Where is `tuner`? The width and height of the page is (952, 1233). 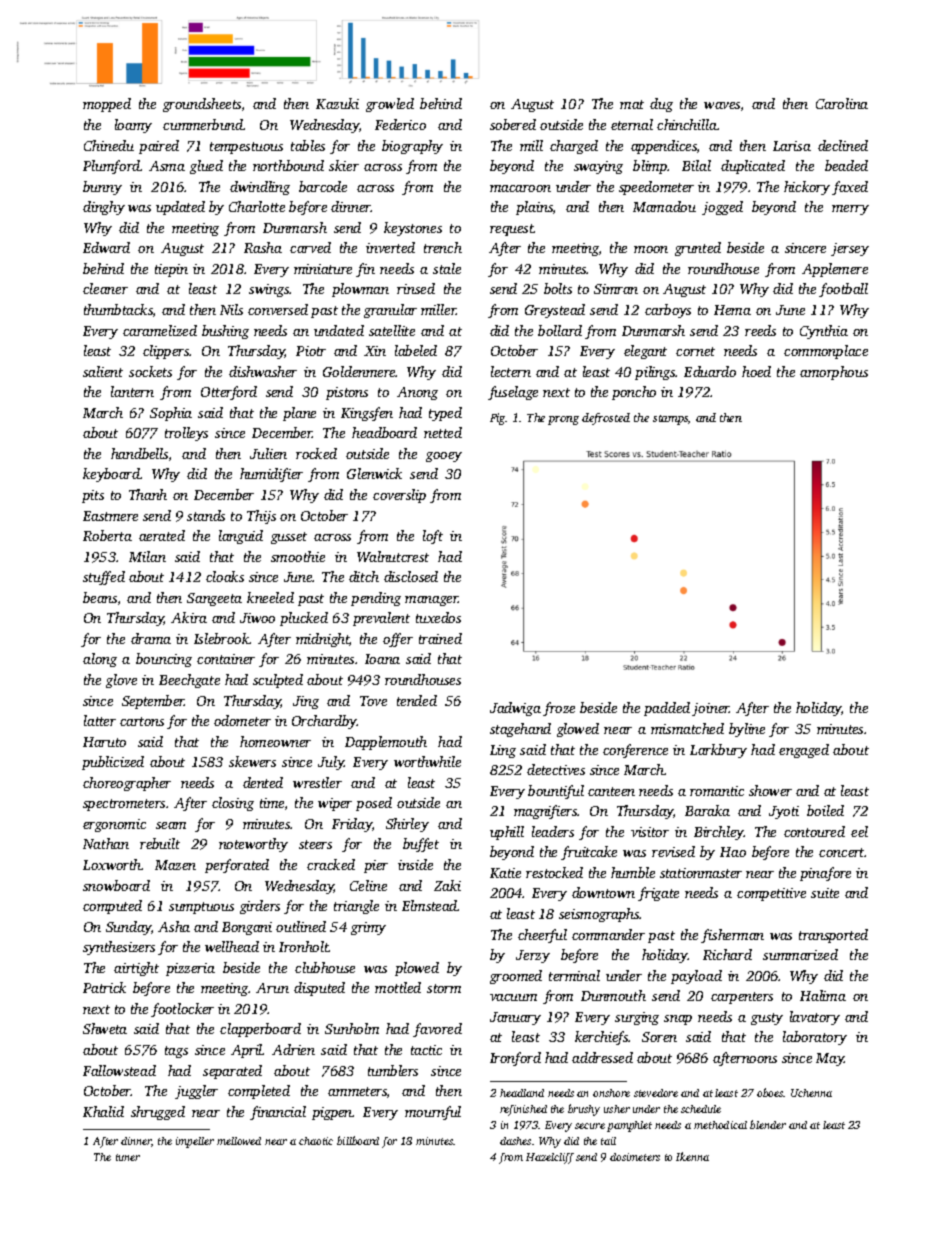 tuner is located at coordinates (128, 1157).
